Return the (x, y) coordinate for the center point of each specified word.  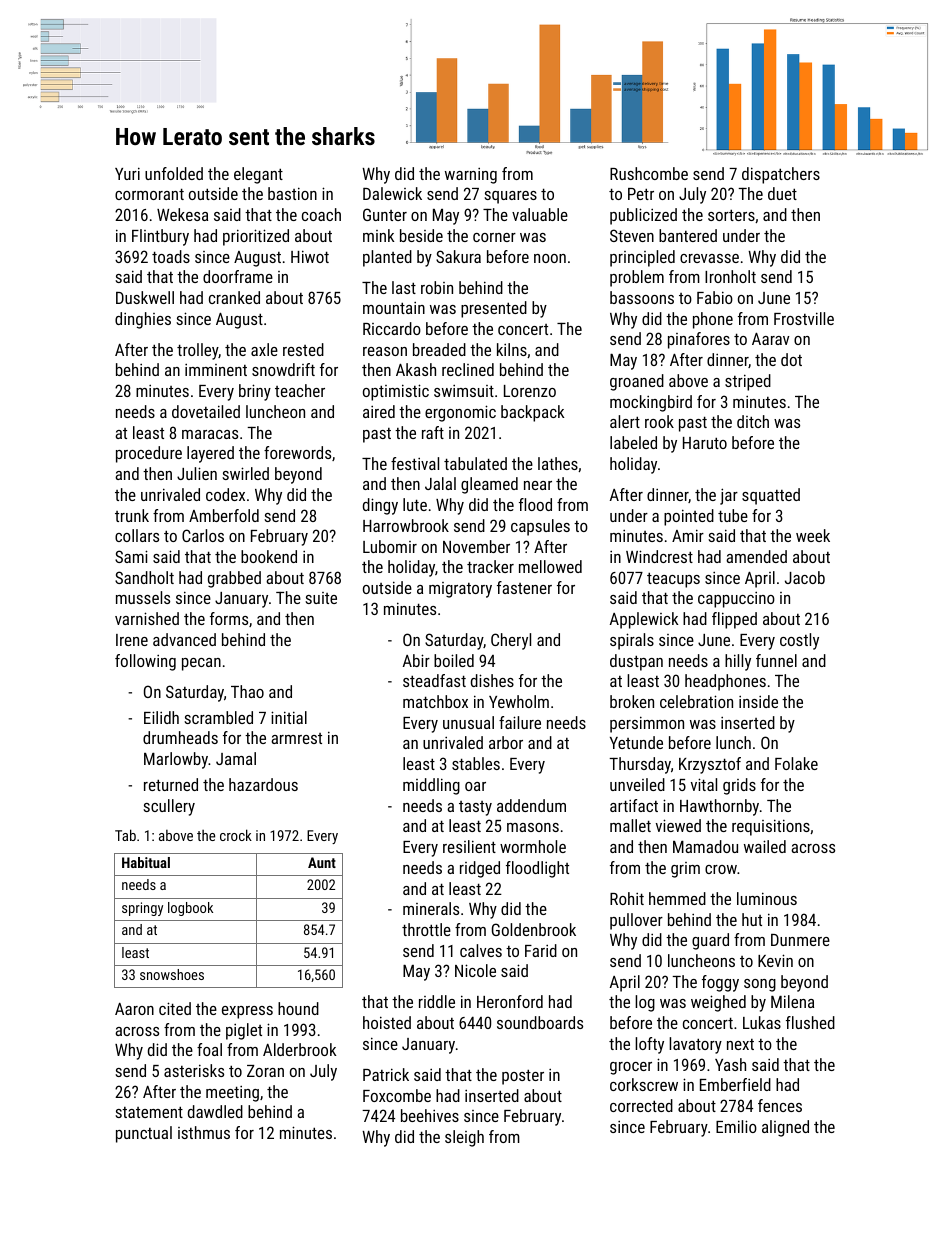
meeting (232, 1094)
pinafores (699, 340)
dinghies (143, 320)
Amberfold (224, 515)
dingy (380, 506)
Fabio (715, 297)
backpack (532, 413)
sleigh (464, 1138)
